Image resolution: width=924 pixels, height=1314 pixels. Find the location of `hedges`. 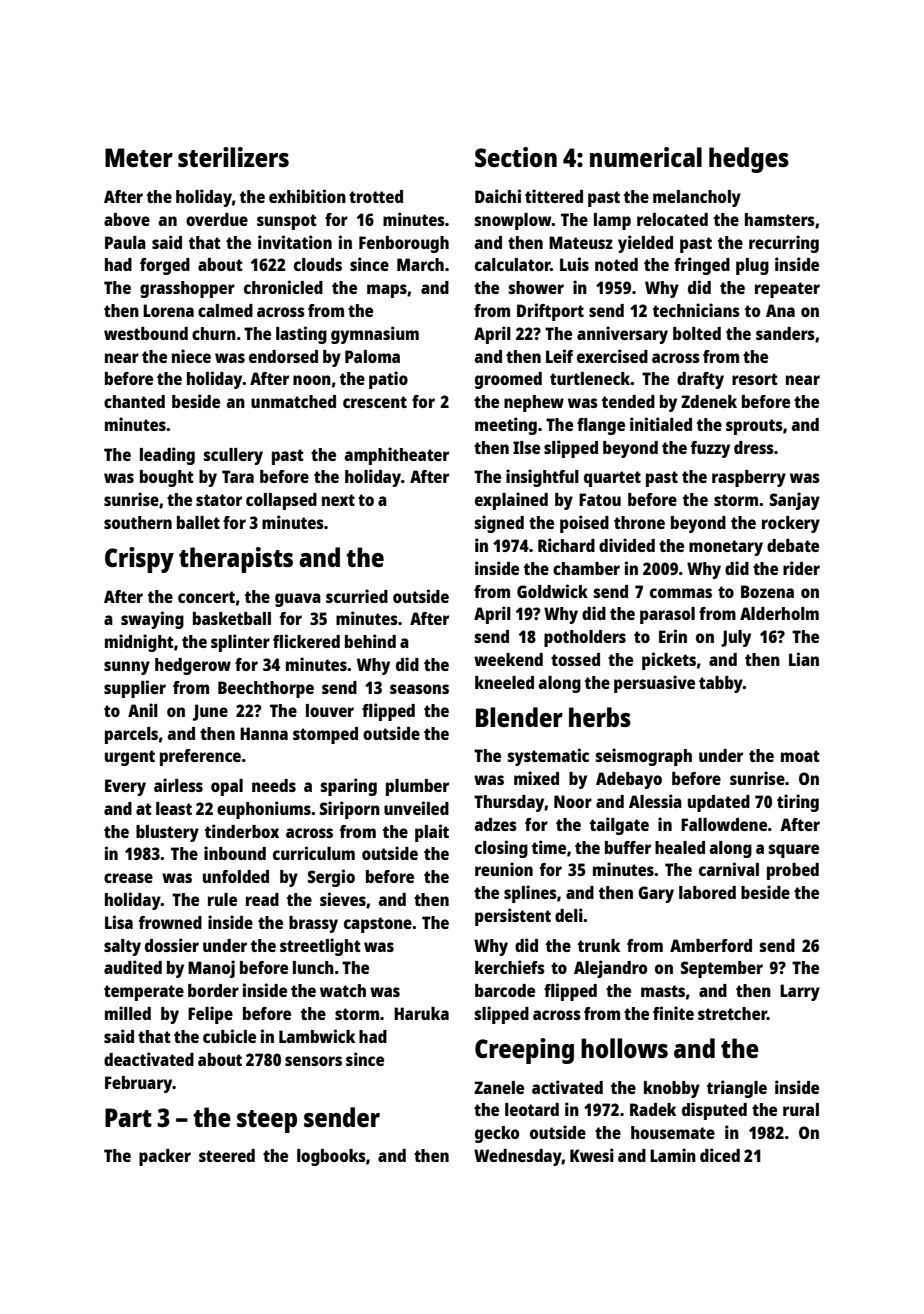

hedges is located at coordinates (749, 160).
